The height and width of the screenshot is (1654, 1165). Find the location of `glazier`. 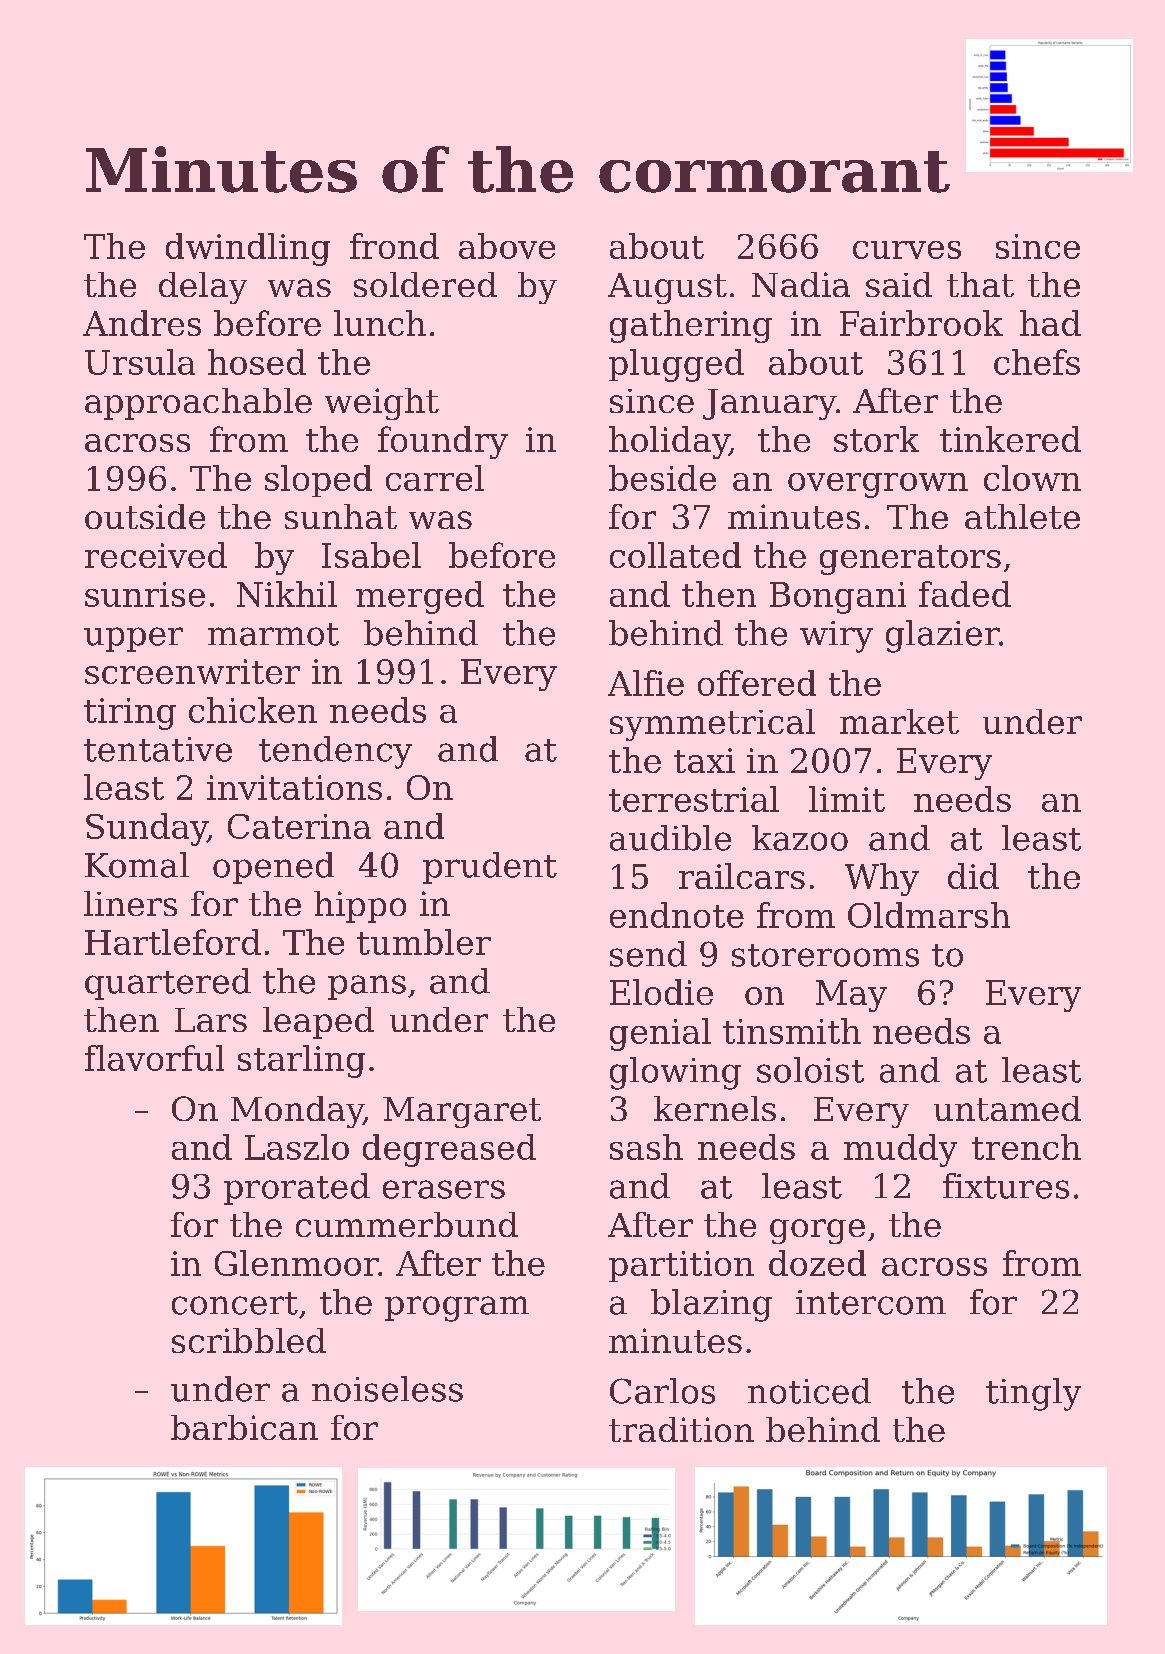

glazier is located at coordinates (942, 636).
